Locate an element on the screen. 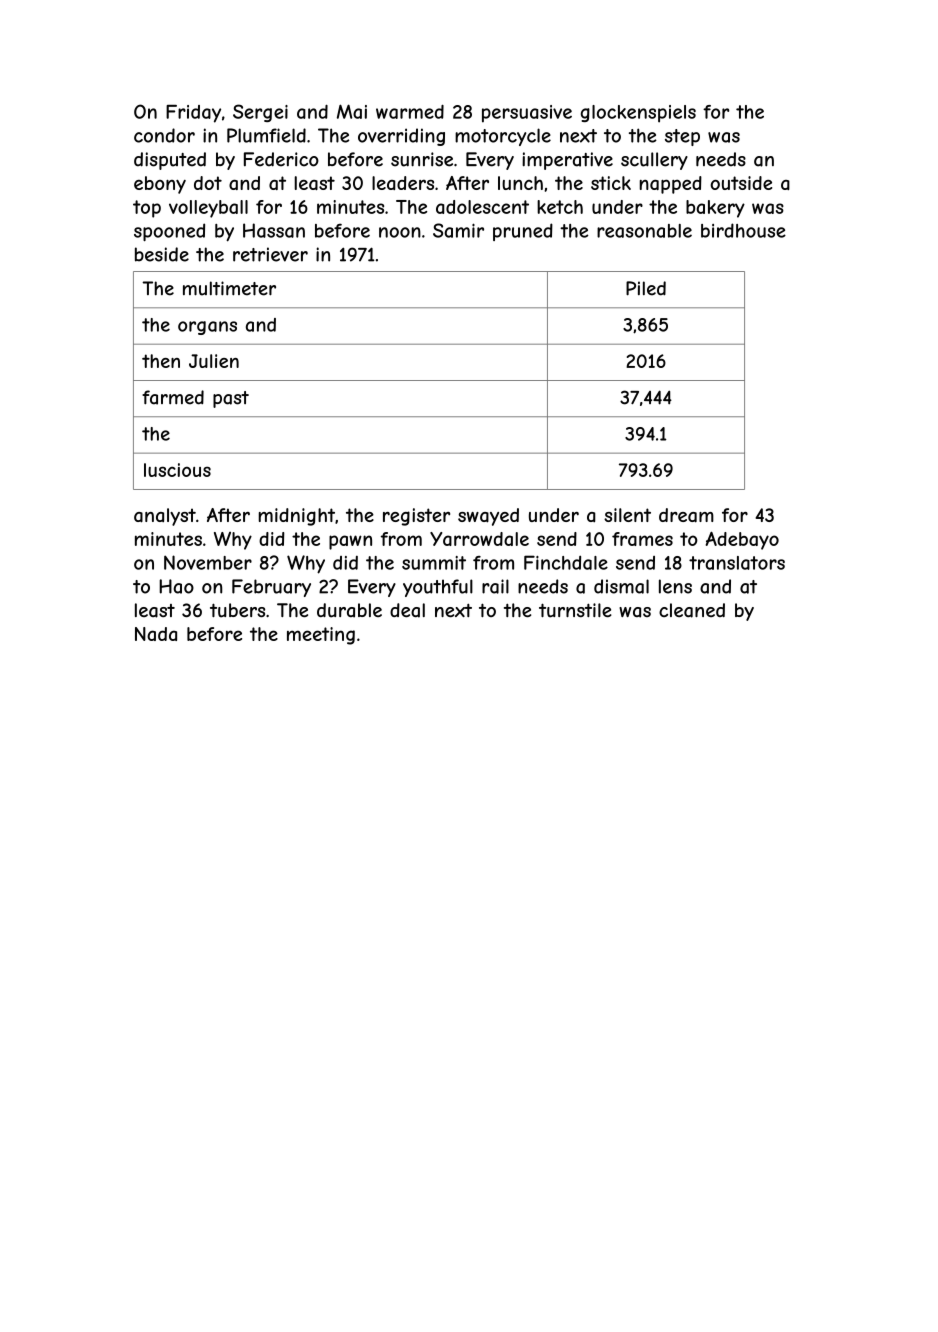 Image resolution: width=938 pixels, height=1332 pixels. luscious is located at coordinates (177, 470).
